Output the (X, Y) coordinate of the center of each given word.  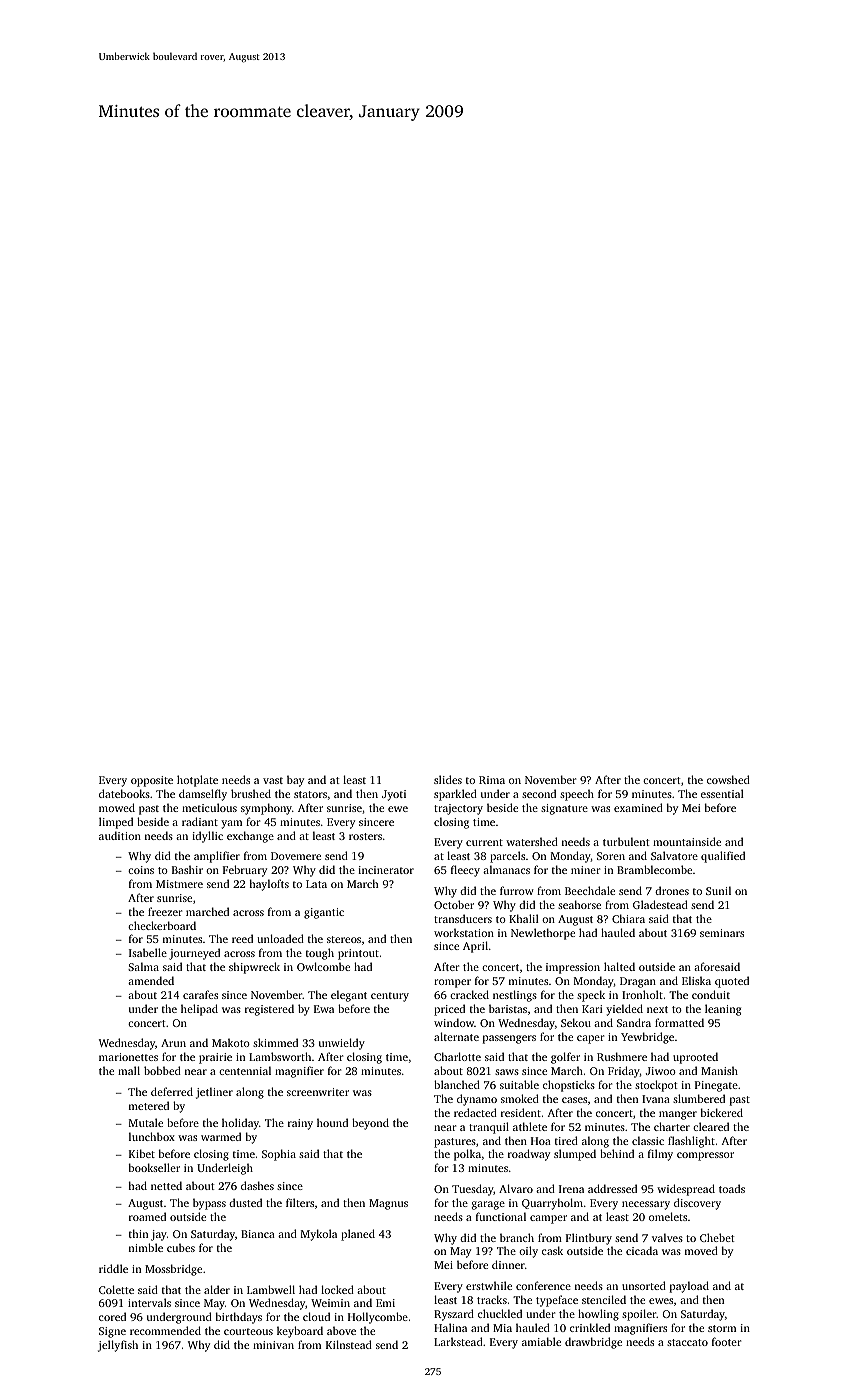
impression (573, 968)
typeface (557, 1301)
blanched (457, 1084)
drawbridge (593, 1343)
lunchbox (152, 1136)
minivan (273, 1345)
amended (151, 980)
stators (310, 794)
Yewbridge (647, 1038)
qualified (723, 857)
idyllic (207, 837)
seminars (722, 933)
